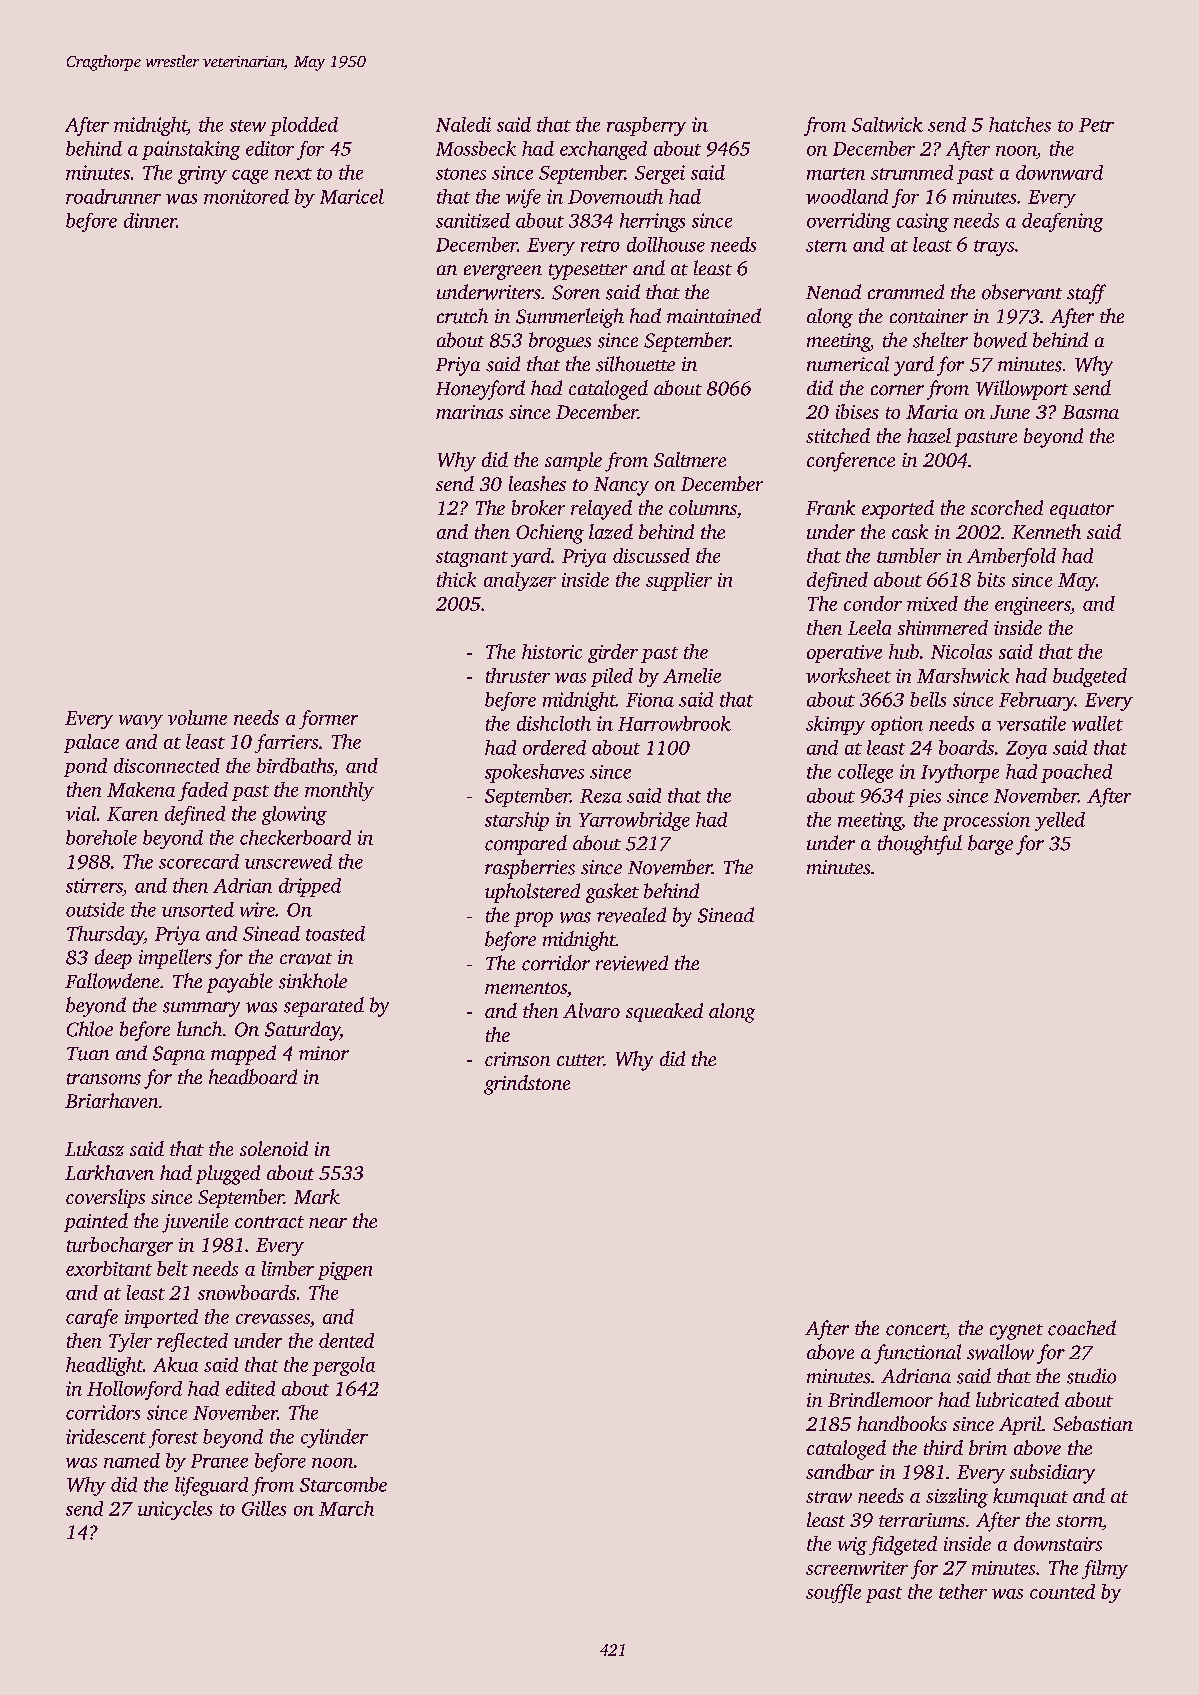 This document has height=1695, width=1199. Describe the element at coordinates (631, 915) in the document. I see `revealed` at that location.
